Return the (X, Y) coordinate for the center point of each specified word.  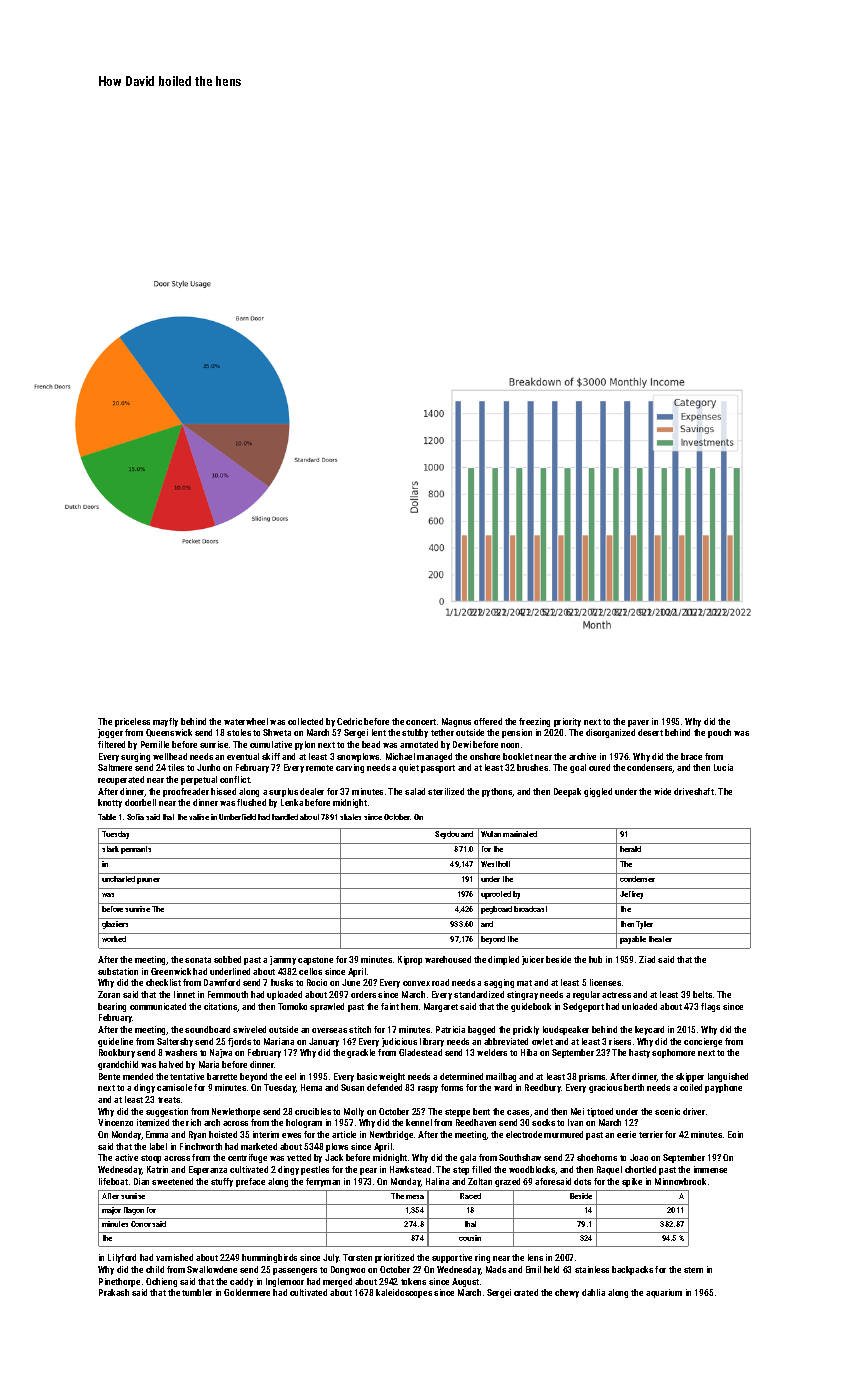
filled (481, 1169)
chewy (567, 1293)
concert (421, 722)
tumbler (197, 1292)
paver (638, 723)
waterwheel (246, 721)
